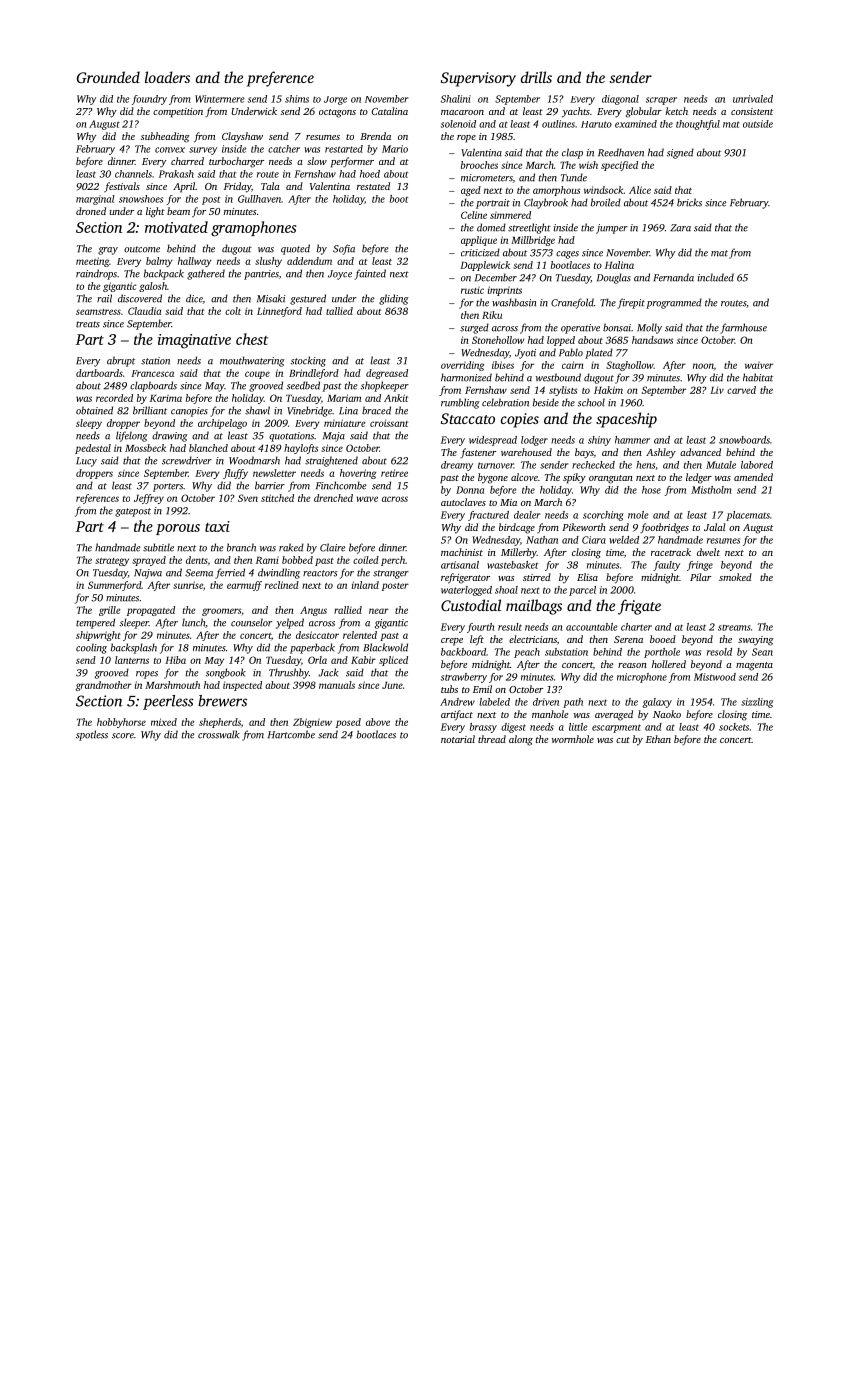  Describe the element at coordinates (375, 136) in the document. I see `Brenda` at that location.
